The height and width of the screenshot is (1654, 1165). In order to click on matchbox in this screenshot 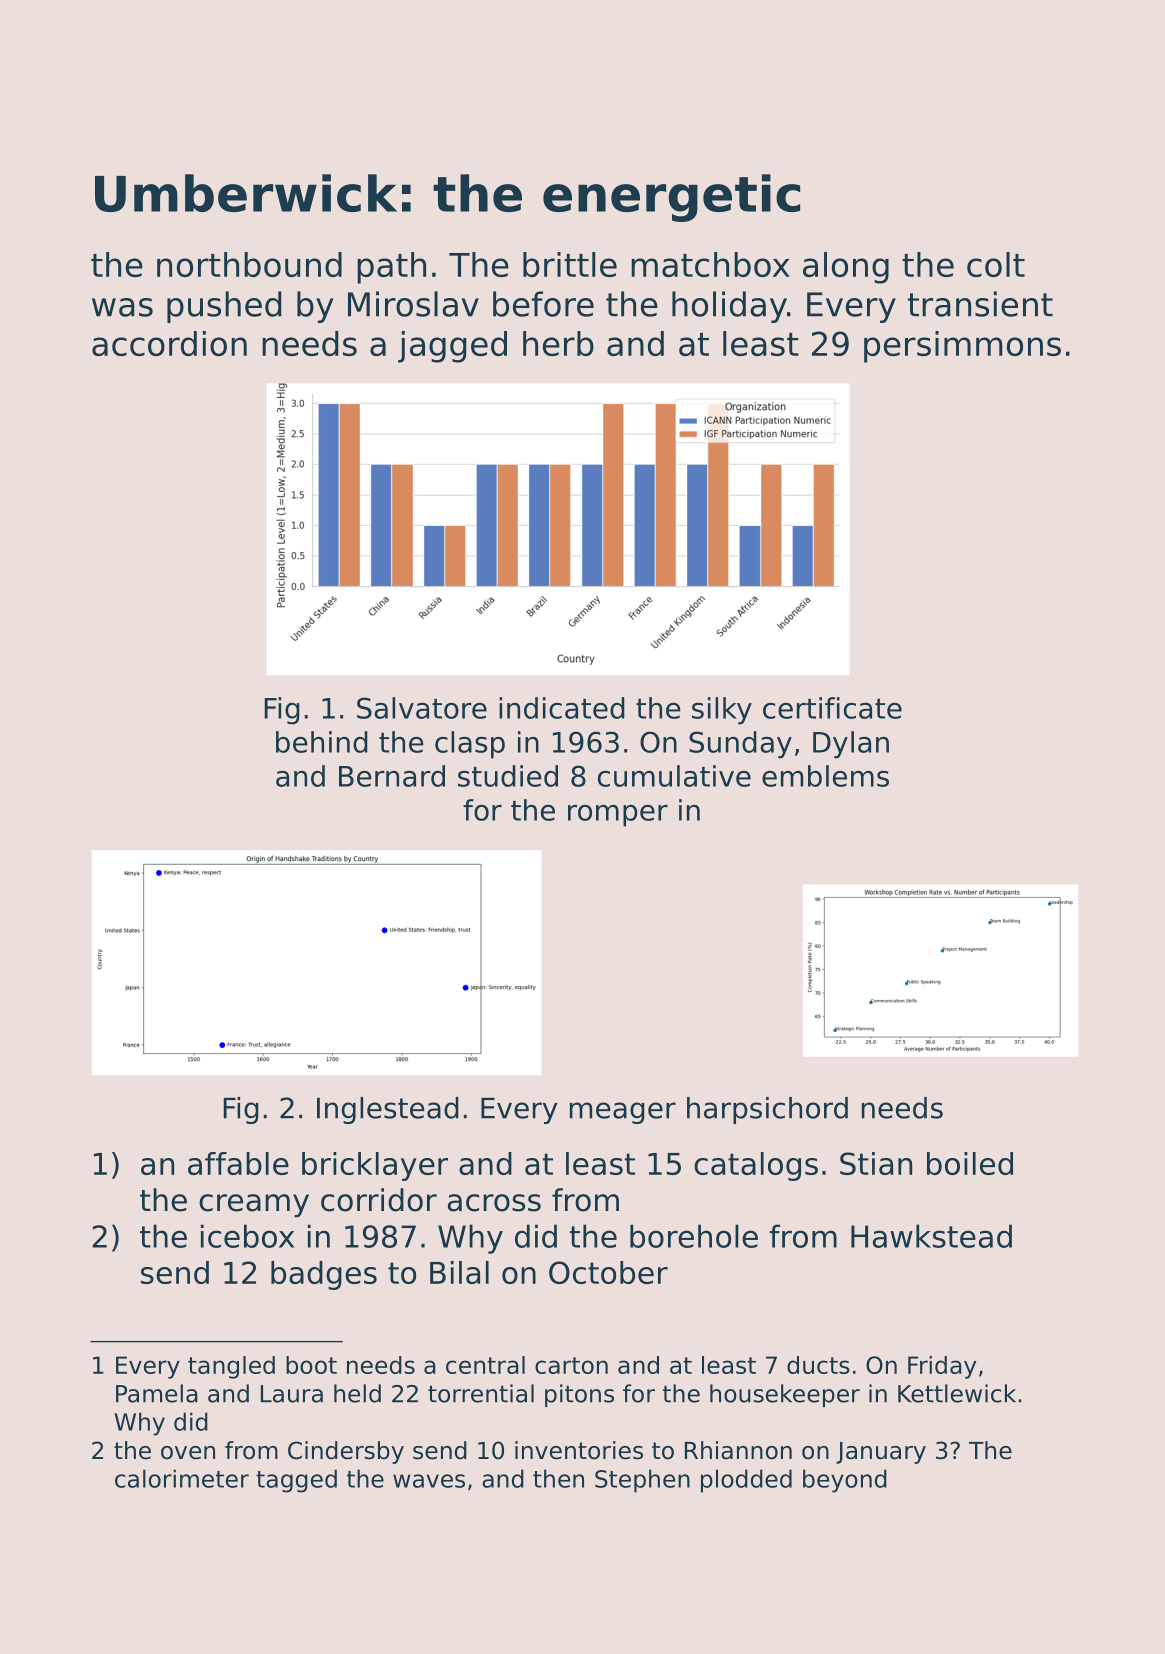, I will do `click(710, 264)`.
